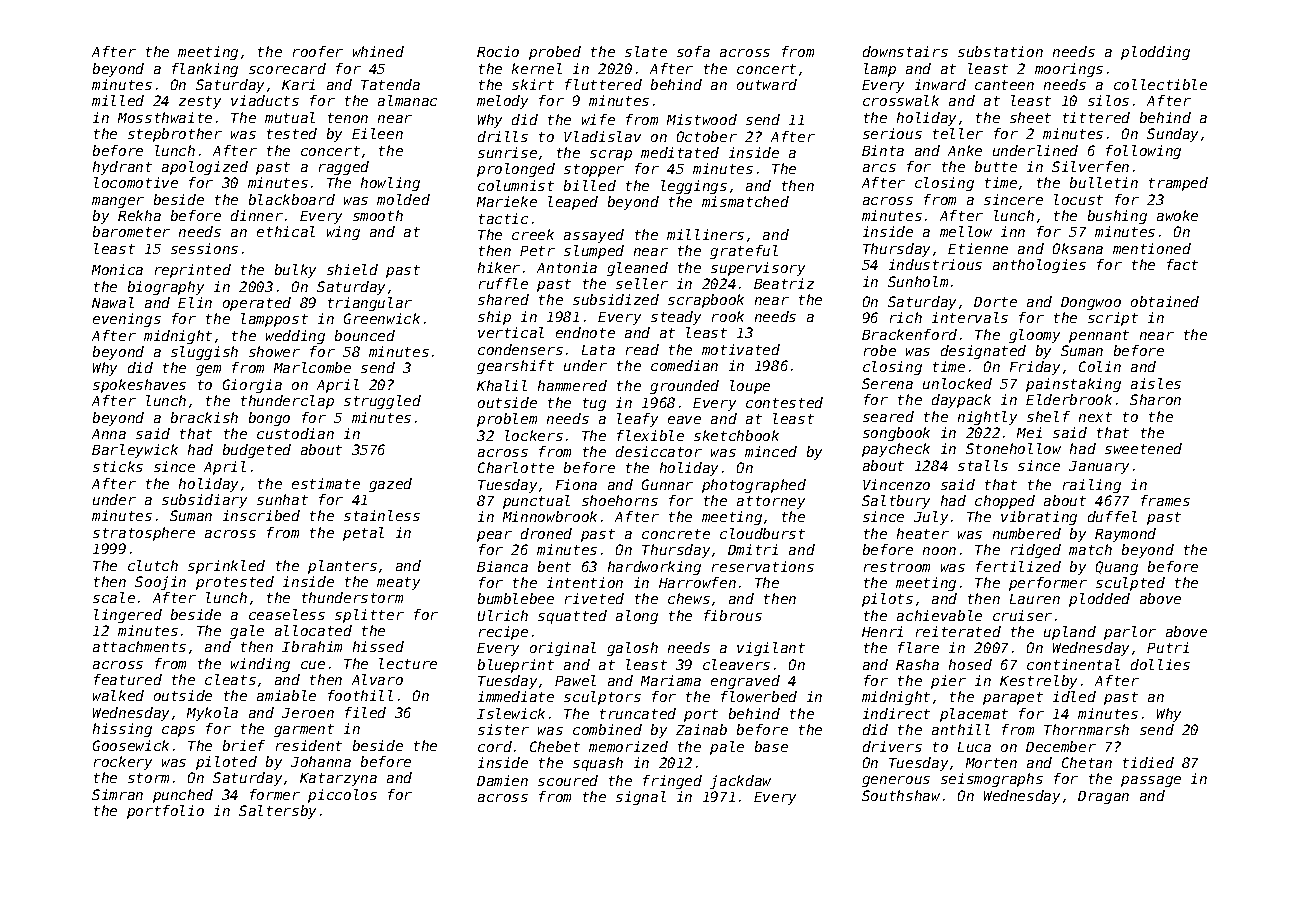  Describe the element at coordinates (277, 812) in the screenshot. I see `Saltersby` at that location.
